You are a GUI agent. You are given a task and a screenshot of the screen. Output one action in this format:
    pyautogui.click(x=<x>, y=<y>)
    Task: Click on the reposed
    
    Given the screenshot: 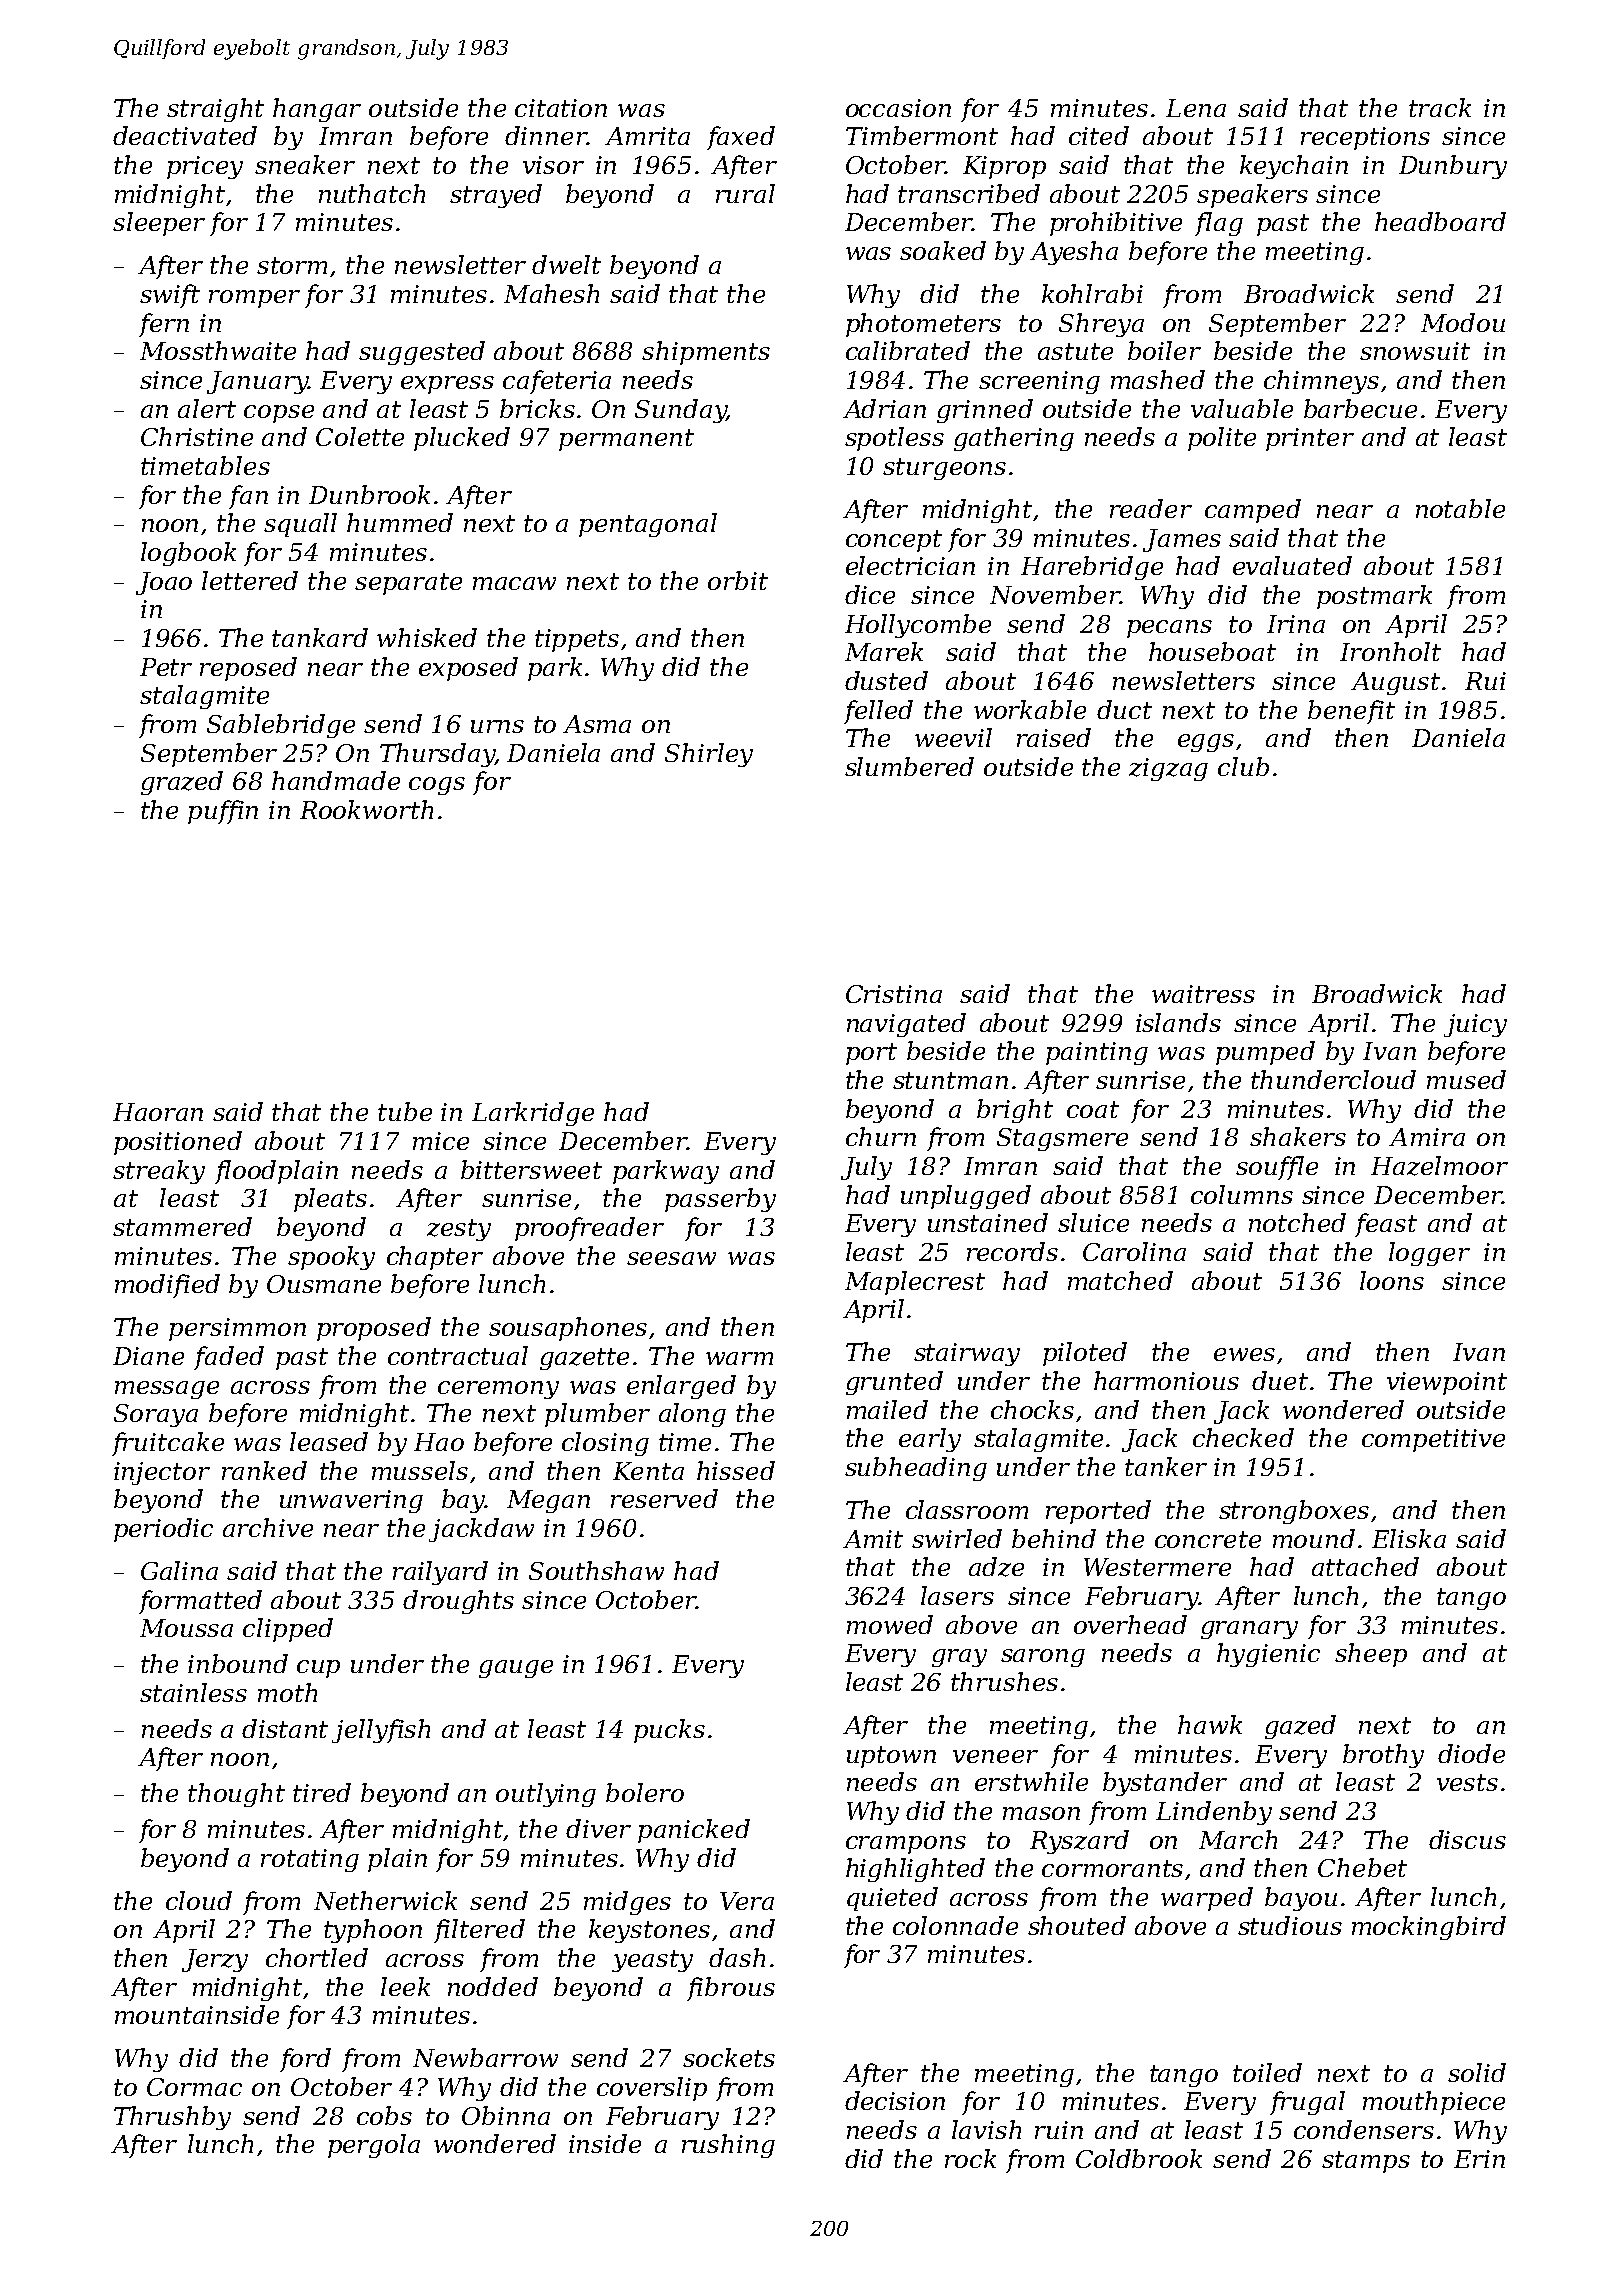 What is the action you would take?
    pyautogui.click(x=248, y=669)
